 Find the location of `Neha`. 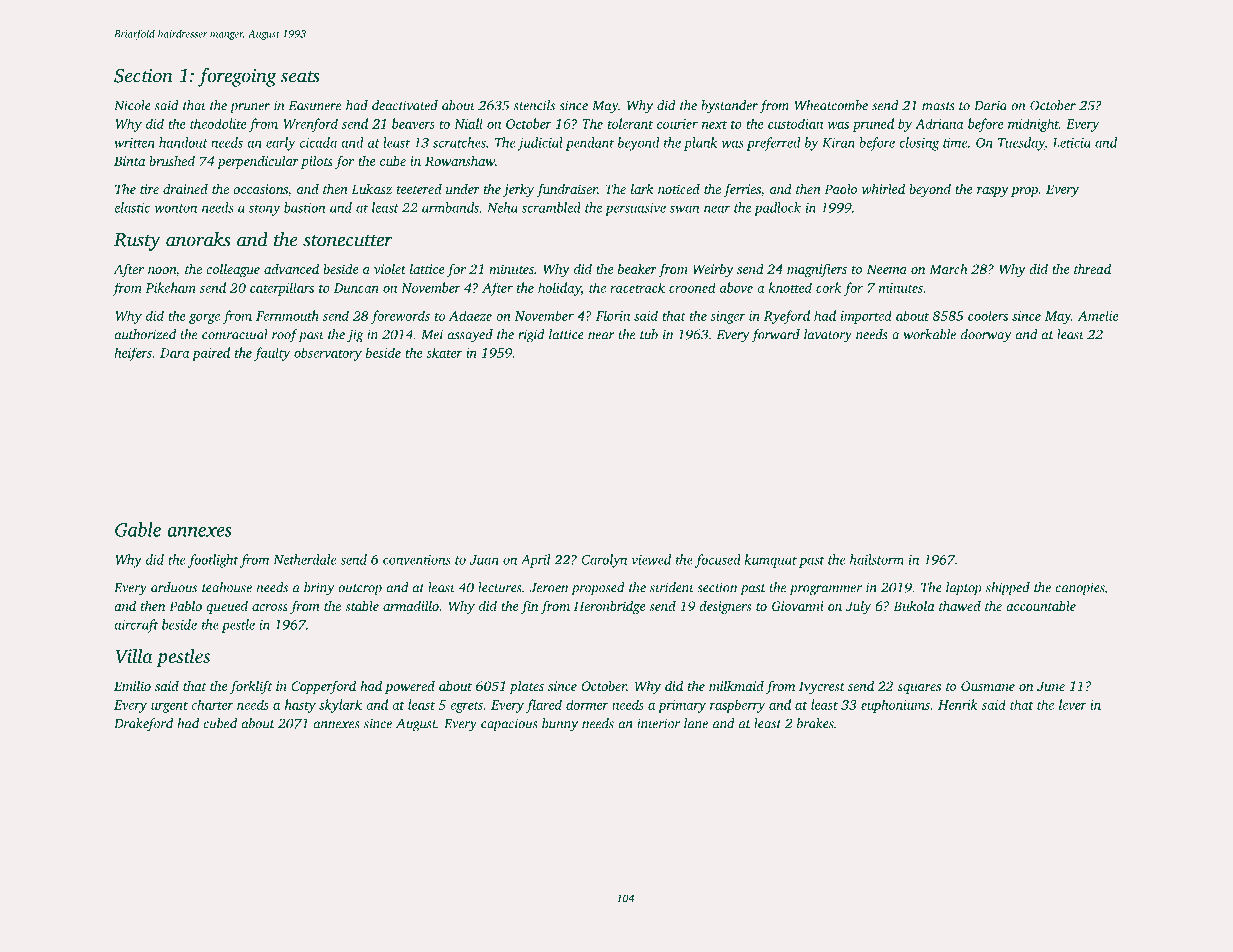

Neha is located at coordinates (502, 207).
